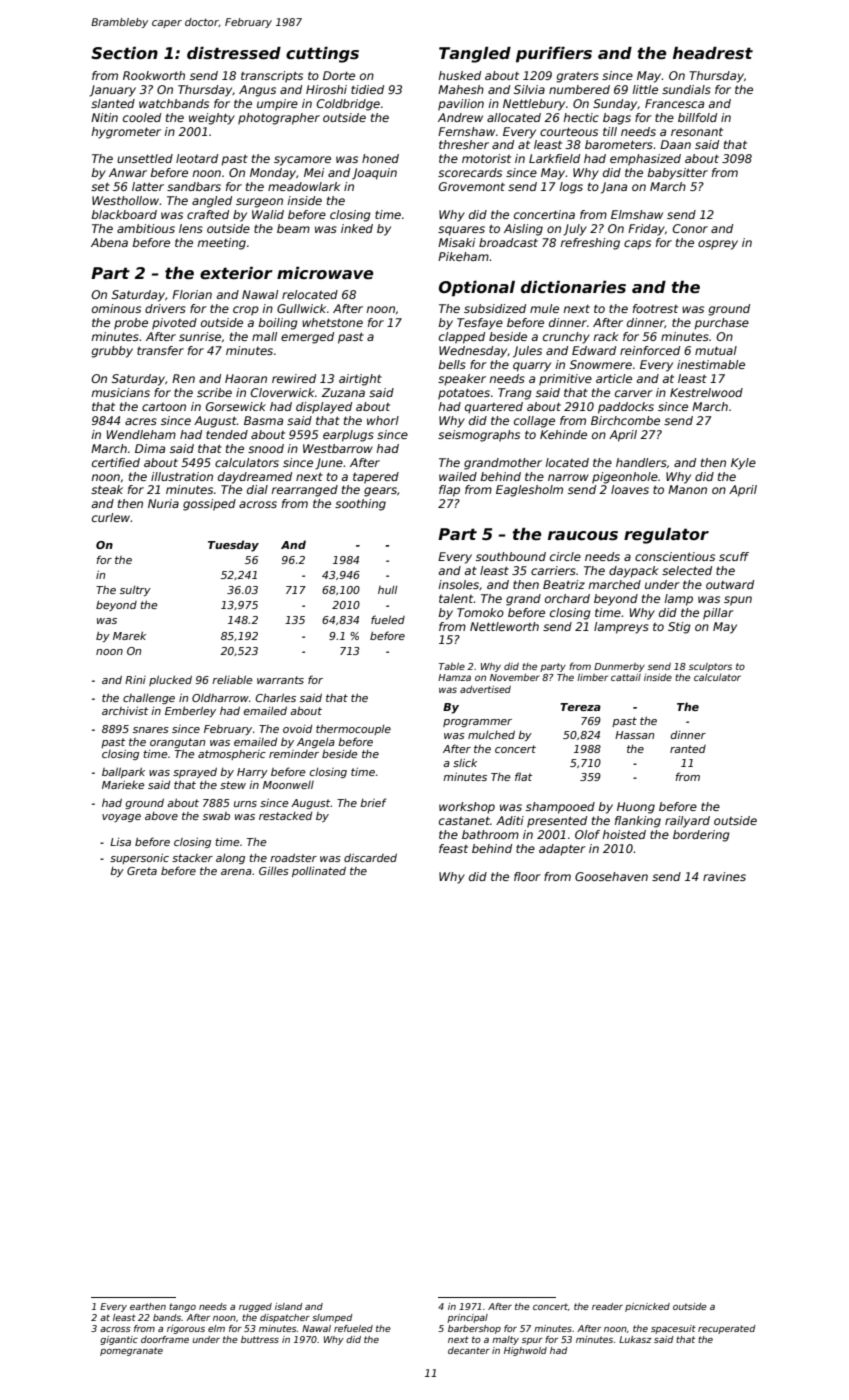 This screenshot has width=849, height=1400. I want to click on soothing, so click(360, 505).
